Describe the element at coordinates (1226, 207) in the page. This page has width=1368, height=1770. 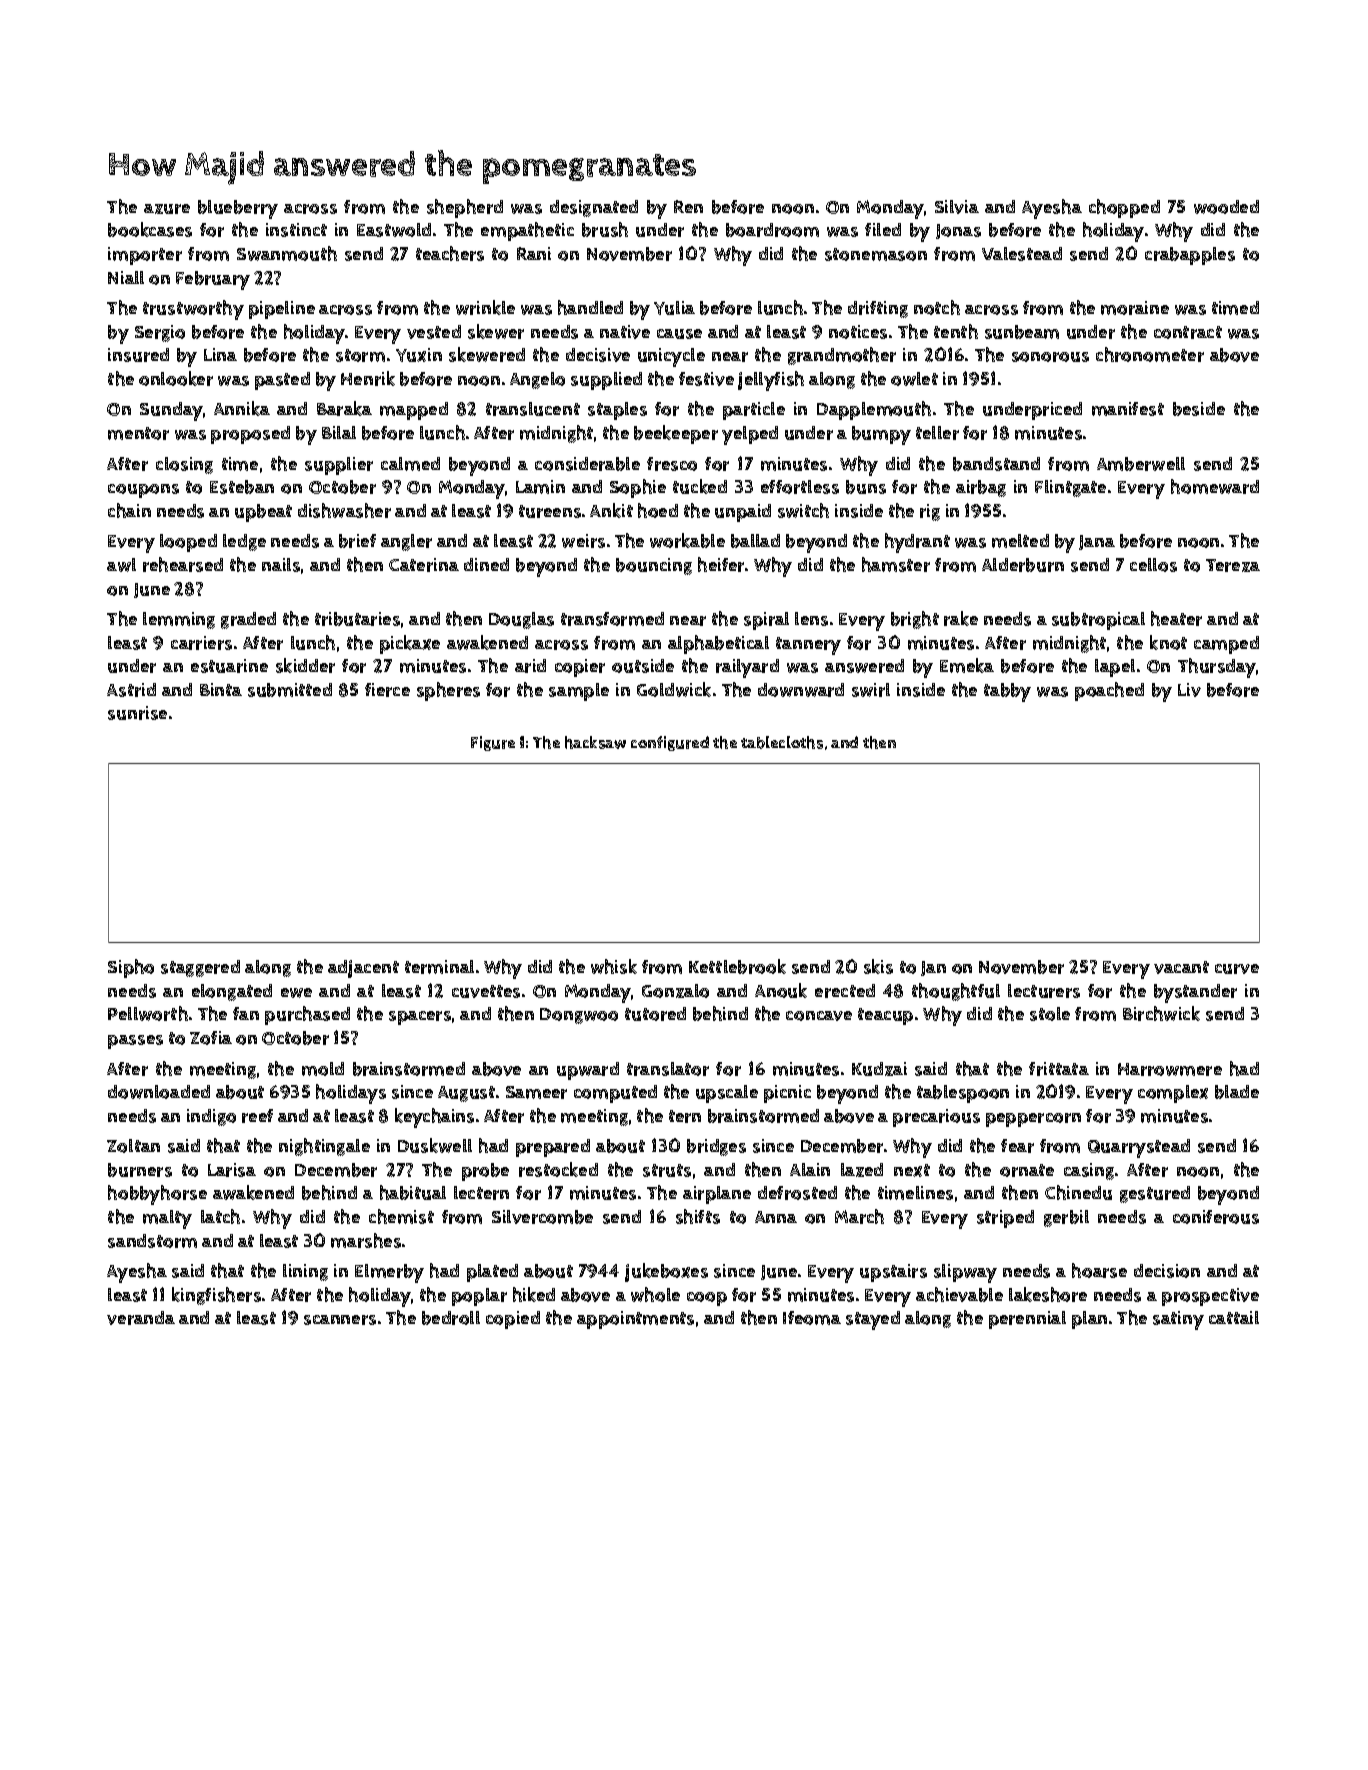
I see `wooded` at that location.
